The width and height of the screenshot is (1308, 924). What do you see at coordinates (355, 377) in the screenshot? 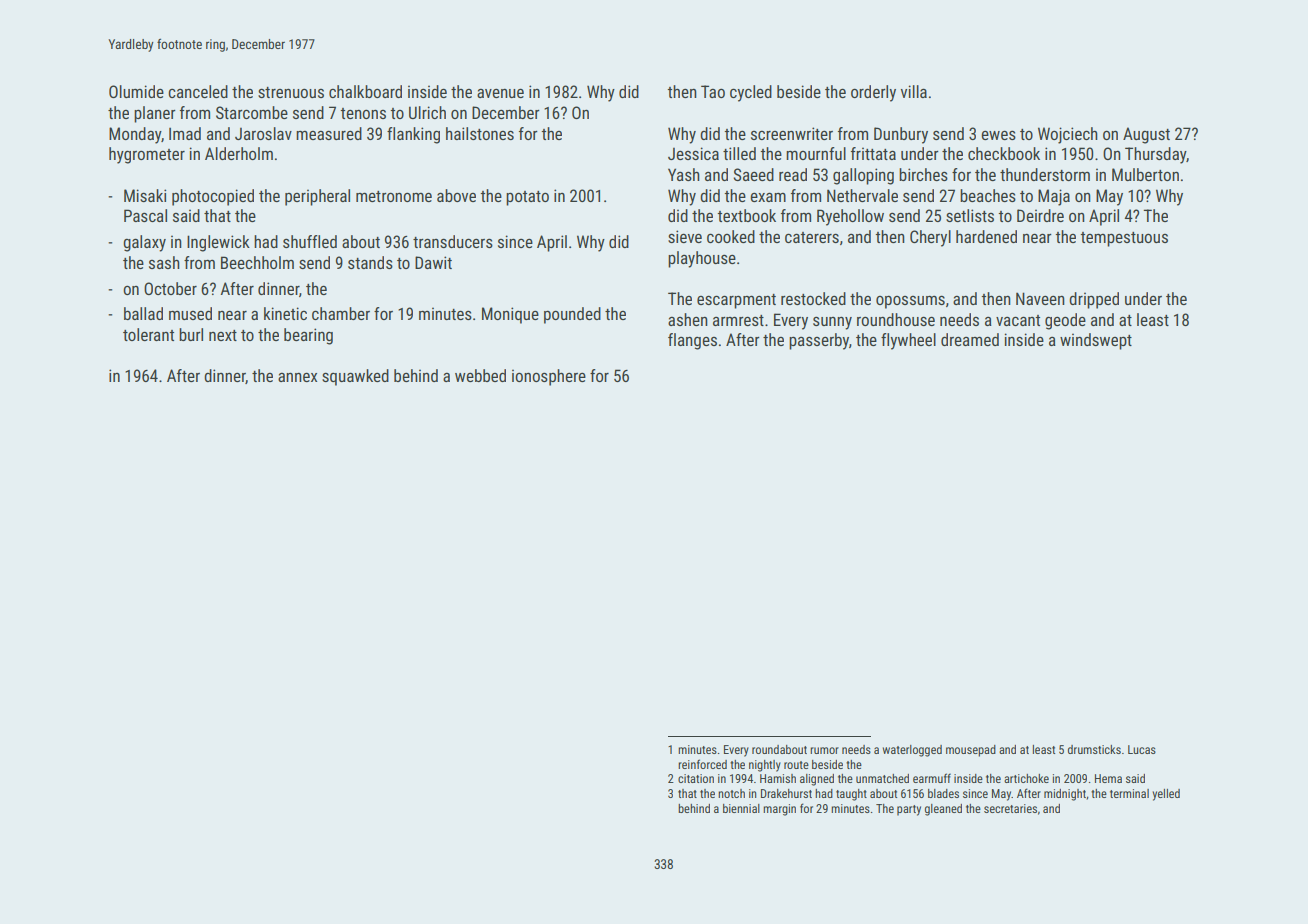
I see `squawked` at bounding box center [355, 377].
